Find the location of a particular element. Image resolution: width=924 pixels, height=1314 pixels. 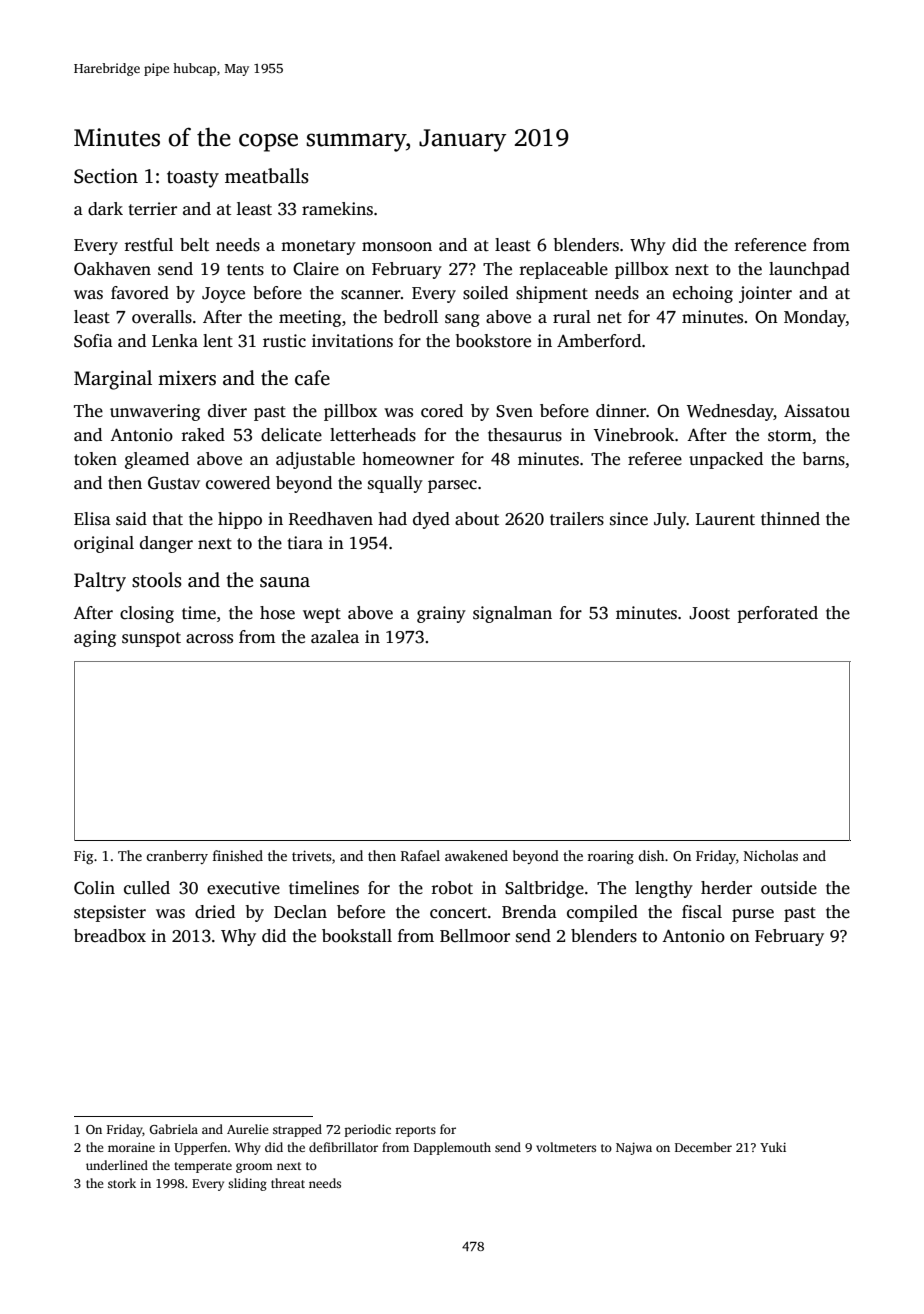

replaceable is located at coordinates (563, 270).
